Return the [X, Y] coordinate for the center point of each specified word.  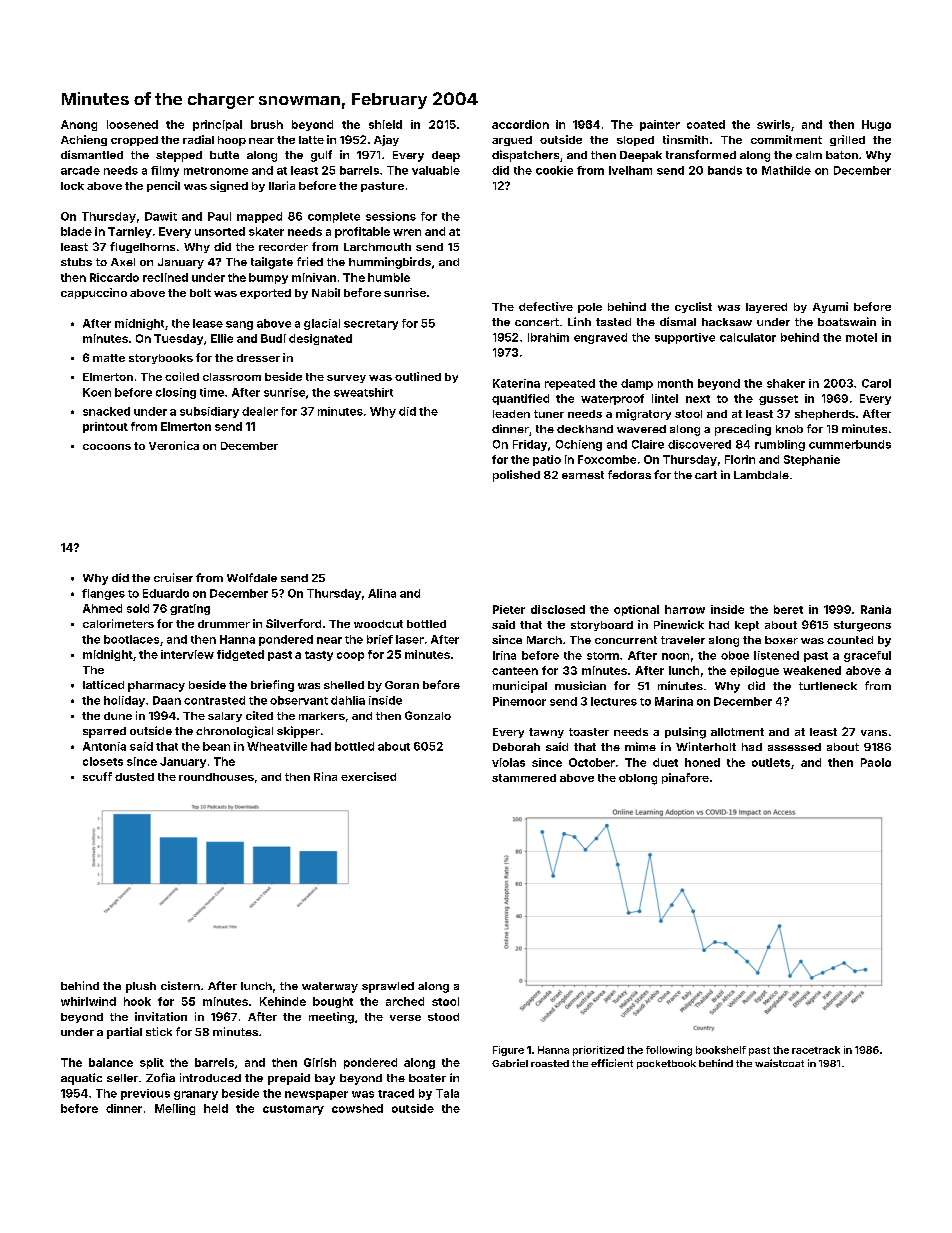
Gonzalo [428, 715]
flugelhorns [142, 247]
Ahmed [102, 608]
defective [546, 306]
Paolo [876, 762]
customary [293, 1110]
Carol [876, 383]
